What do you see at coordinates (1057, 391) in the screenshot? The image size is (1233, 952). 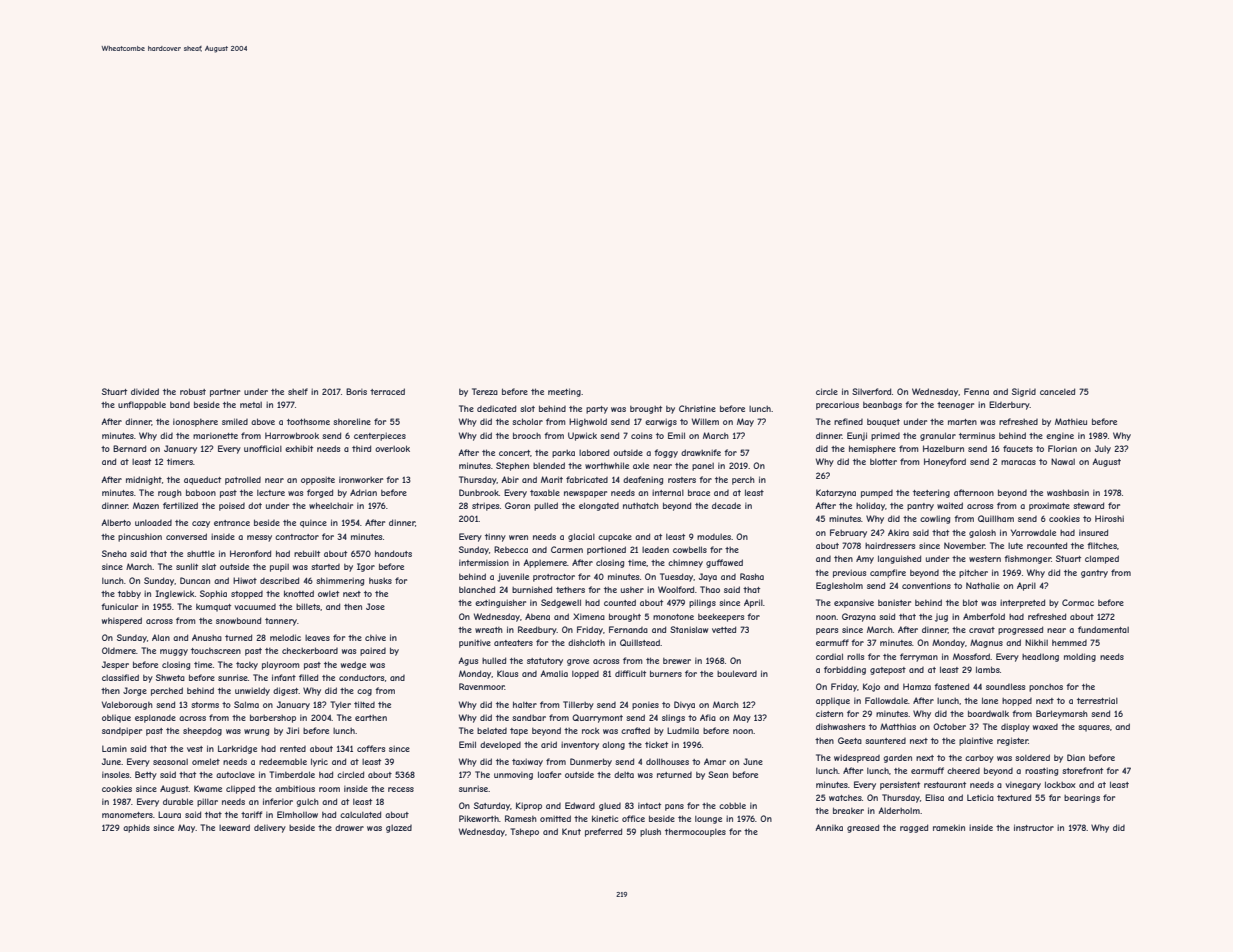 I see `canceled` at bounding box center [1057, 391].
